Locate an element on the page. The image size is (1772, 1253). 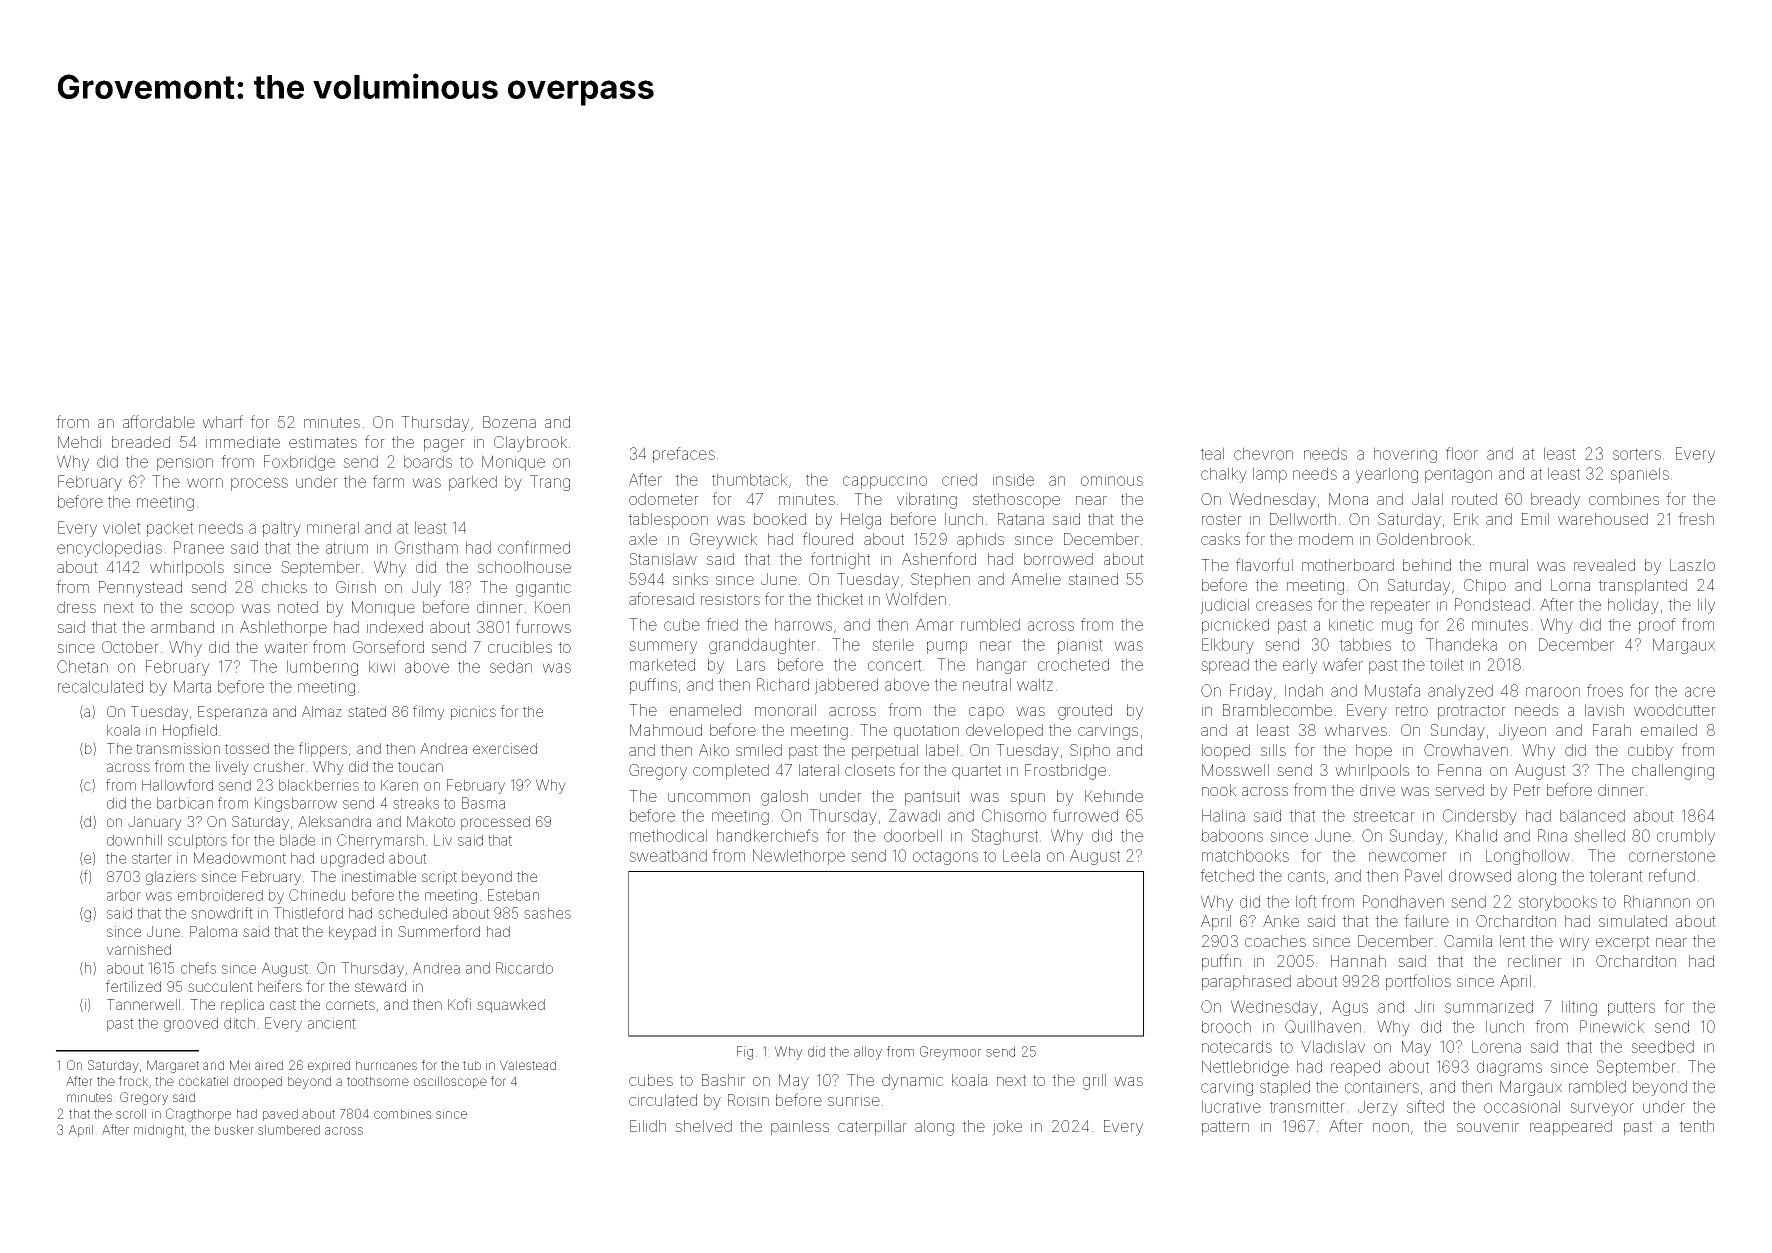
refund is located at coordinates (1672, 875).
